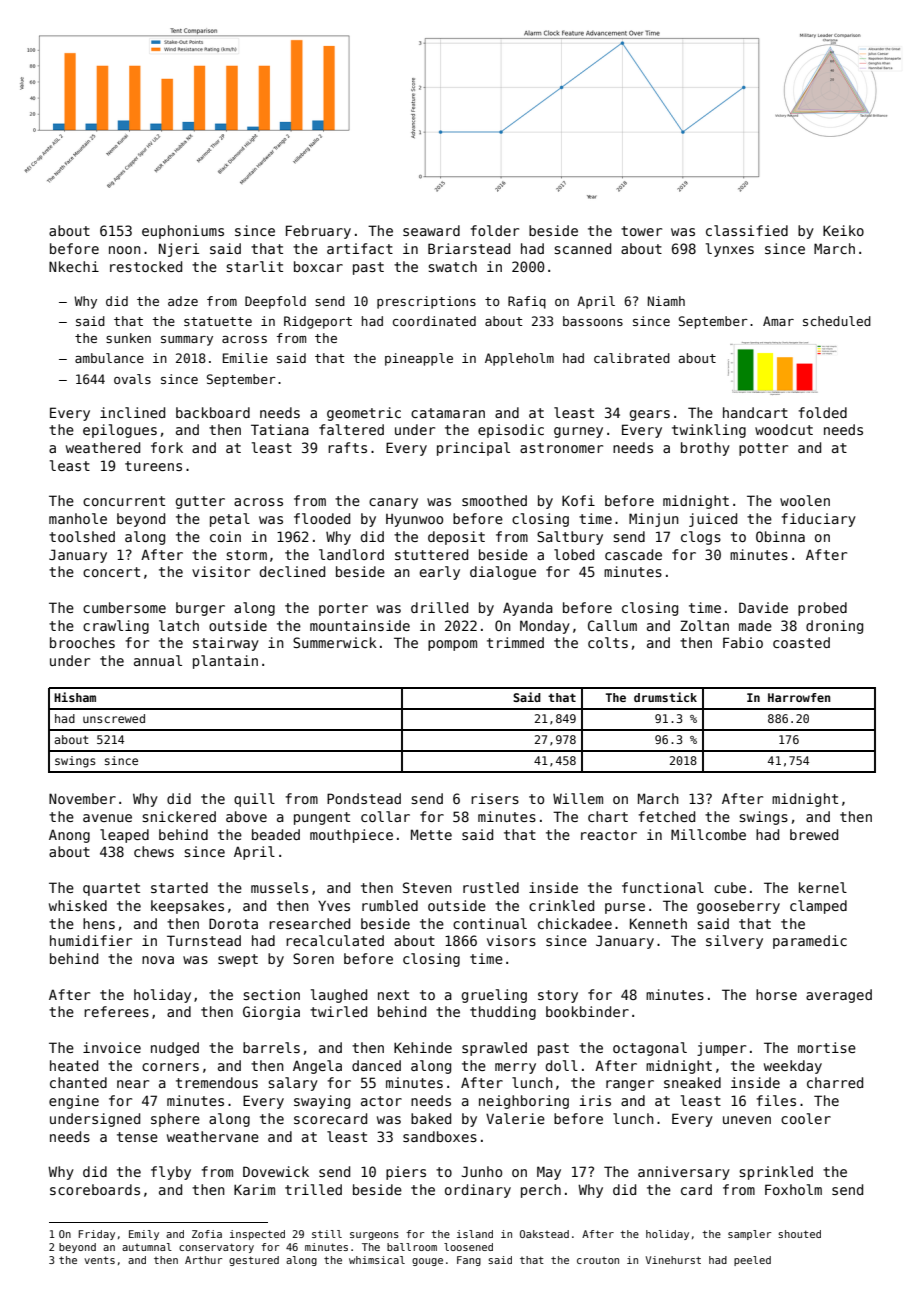 This page has height=1308, width=924. What do you see at coordinates (822, 609) in the page?
I see `probed` at bounding box center [822, 609].
